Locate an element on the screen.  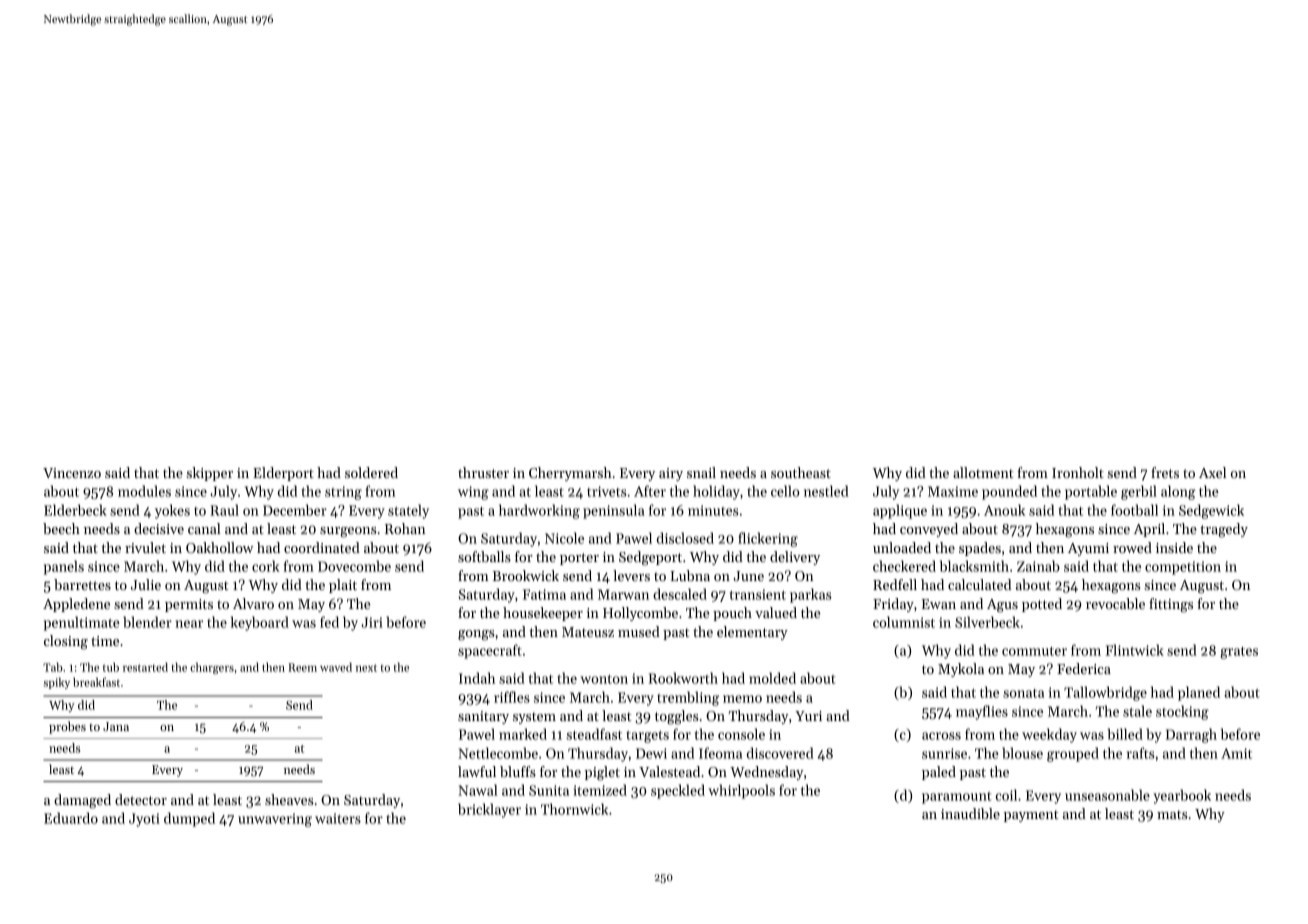
Brookwick is located at coordinates (525, 575).
